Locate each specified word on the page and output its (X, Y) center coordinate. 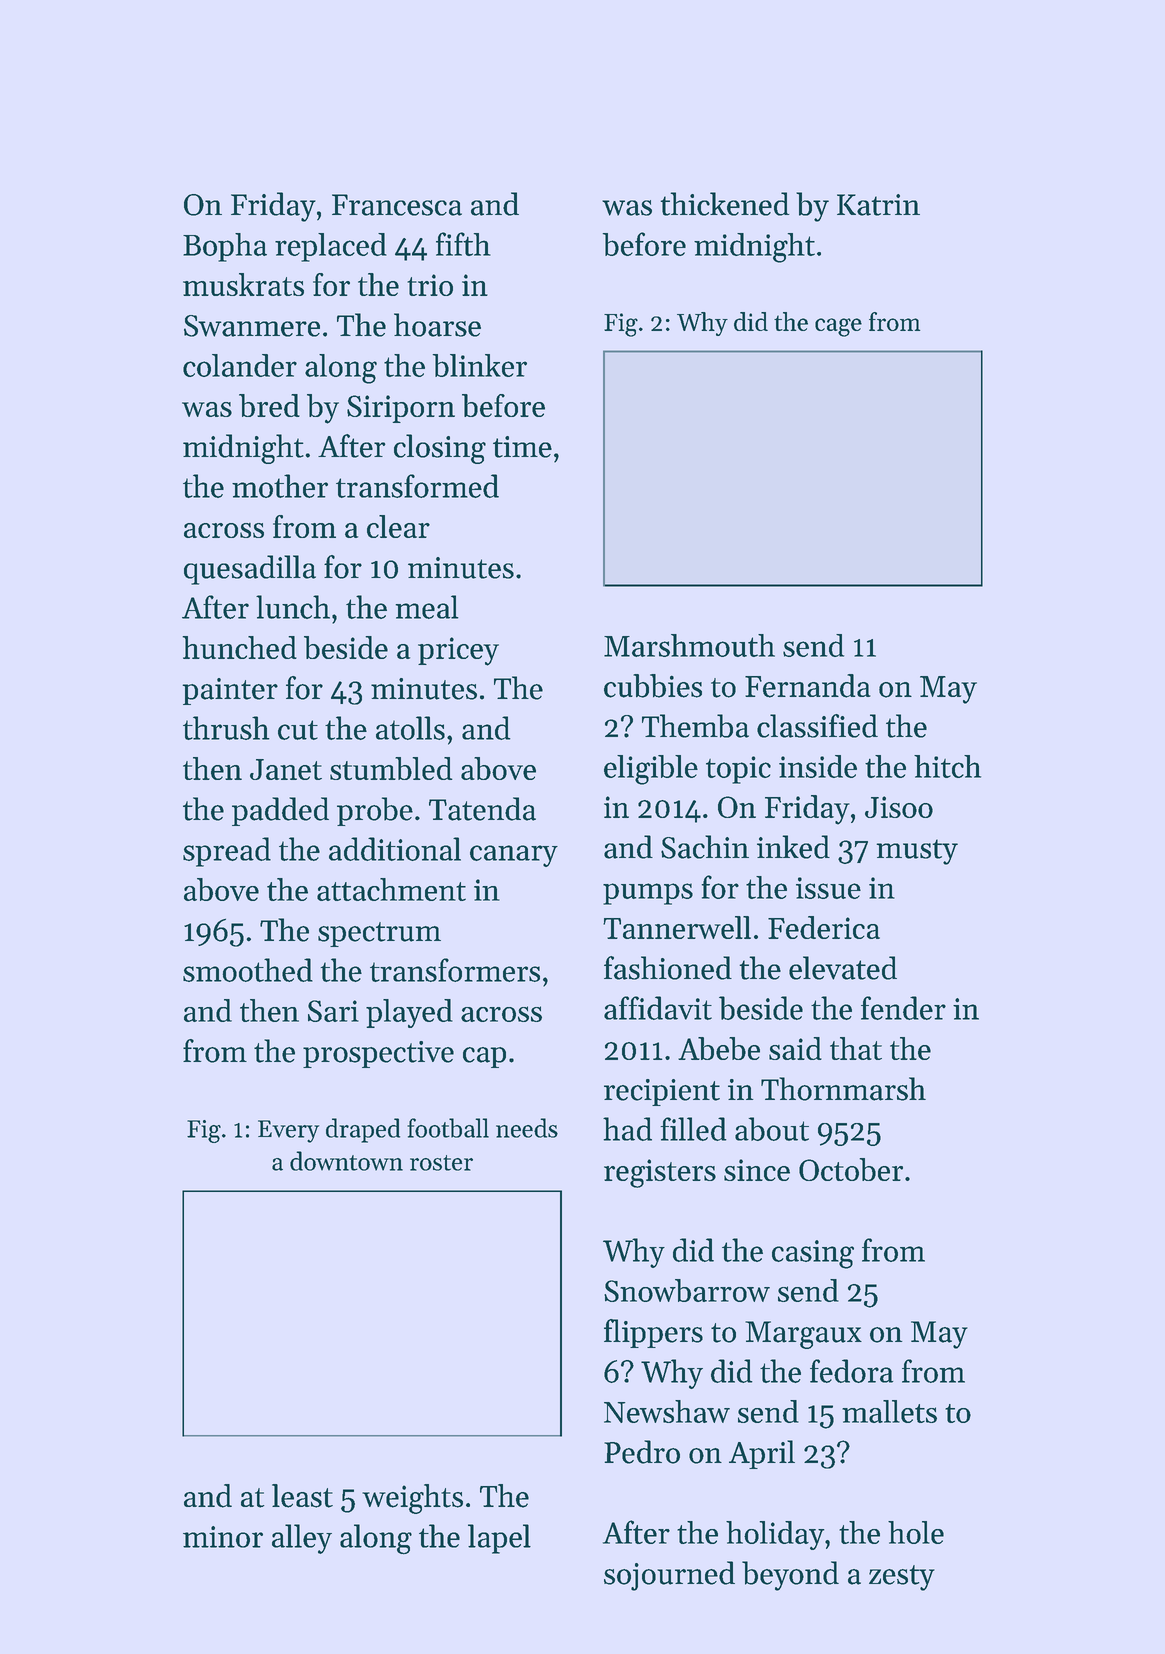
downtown (346, 1161)
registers (660, 1173)
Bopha (225, 247)
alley (302, 1539)
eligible (651, 770)
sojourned (669, 1576)
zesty (902, 1578)
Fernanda (808, 686)
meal (427, 607)
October (851, 1169)
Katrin (878, 205)
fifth (463, 244)
